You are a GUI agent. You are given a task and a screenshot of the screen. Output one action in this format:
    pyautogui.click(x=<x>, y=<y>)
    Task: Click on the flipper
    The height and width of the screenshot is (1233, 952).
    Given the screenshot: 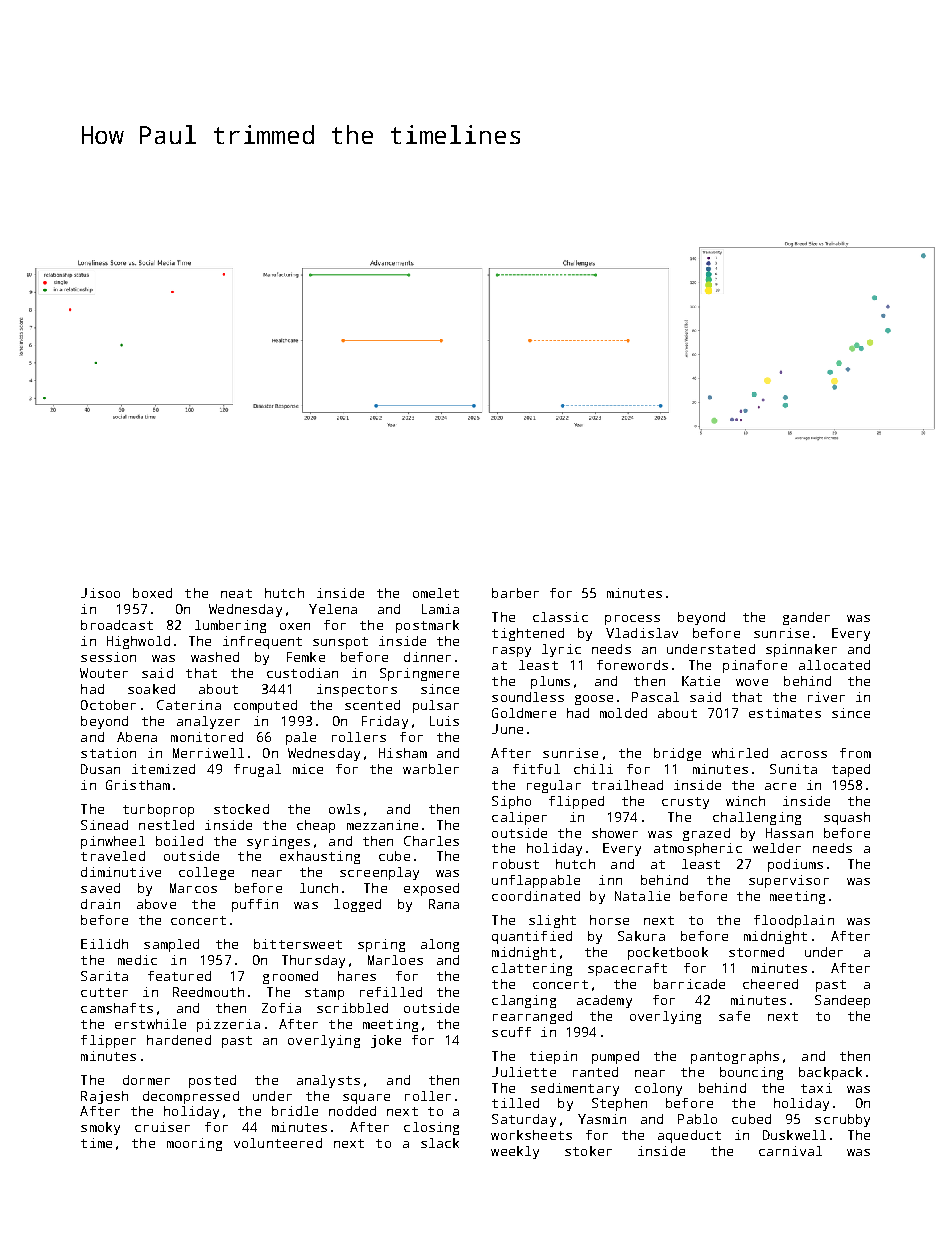 What is the action you would take?
    pyautogui.click(x=108, y=1041)
